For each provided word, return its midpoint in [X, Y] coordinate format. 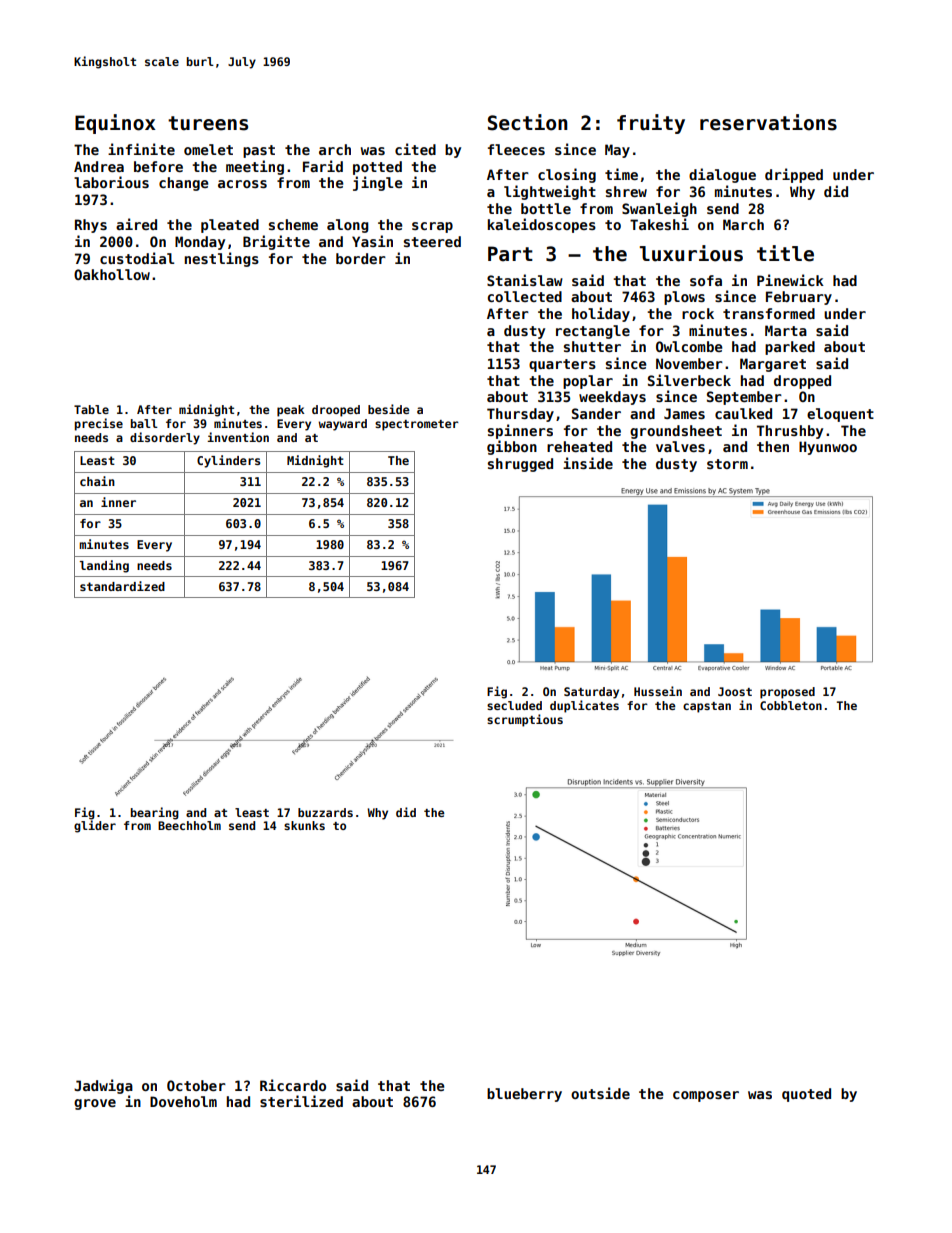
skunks [304, 825]
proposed [787, 693]
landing [104, 566]
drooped [336, 411]
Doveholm [183, 1101]
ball [144, 423]
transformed [769, 313]
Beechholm [189, 825]
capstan [707, 707]
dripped [794, 175]
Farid [323, 166]
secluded [514, 705]
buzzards [325, 812]
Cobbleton [791, 705]
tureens [208, 123]
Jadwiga [103, 1086]
